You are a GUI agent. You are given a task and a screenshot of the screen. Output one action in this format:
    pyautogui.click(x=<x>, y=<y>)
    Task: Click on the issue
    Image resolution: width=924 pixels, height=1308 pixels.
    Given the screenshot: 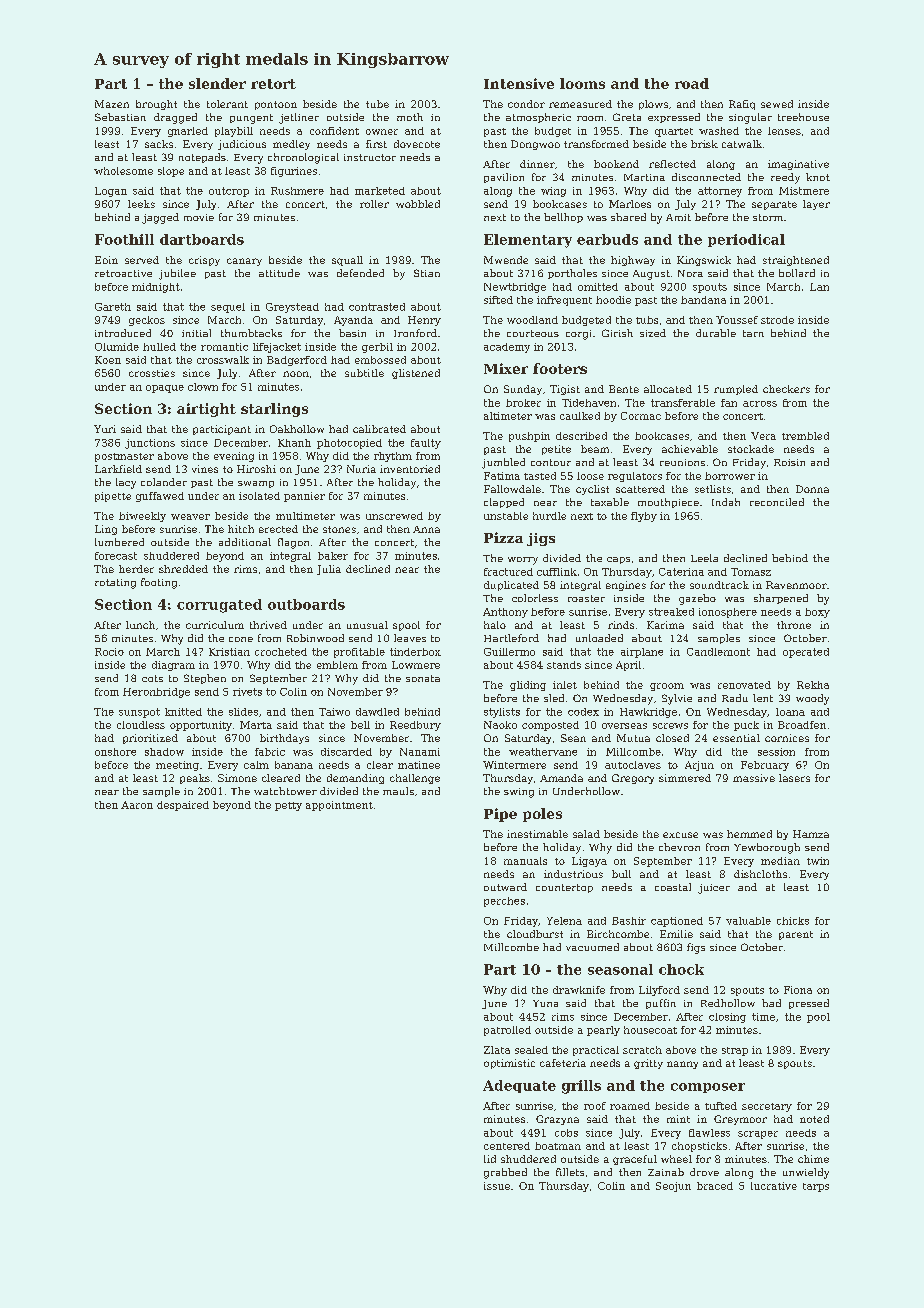 What is the action you would take?
    pyautogui.click(x=497, y=1186)
